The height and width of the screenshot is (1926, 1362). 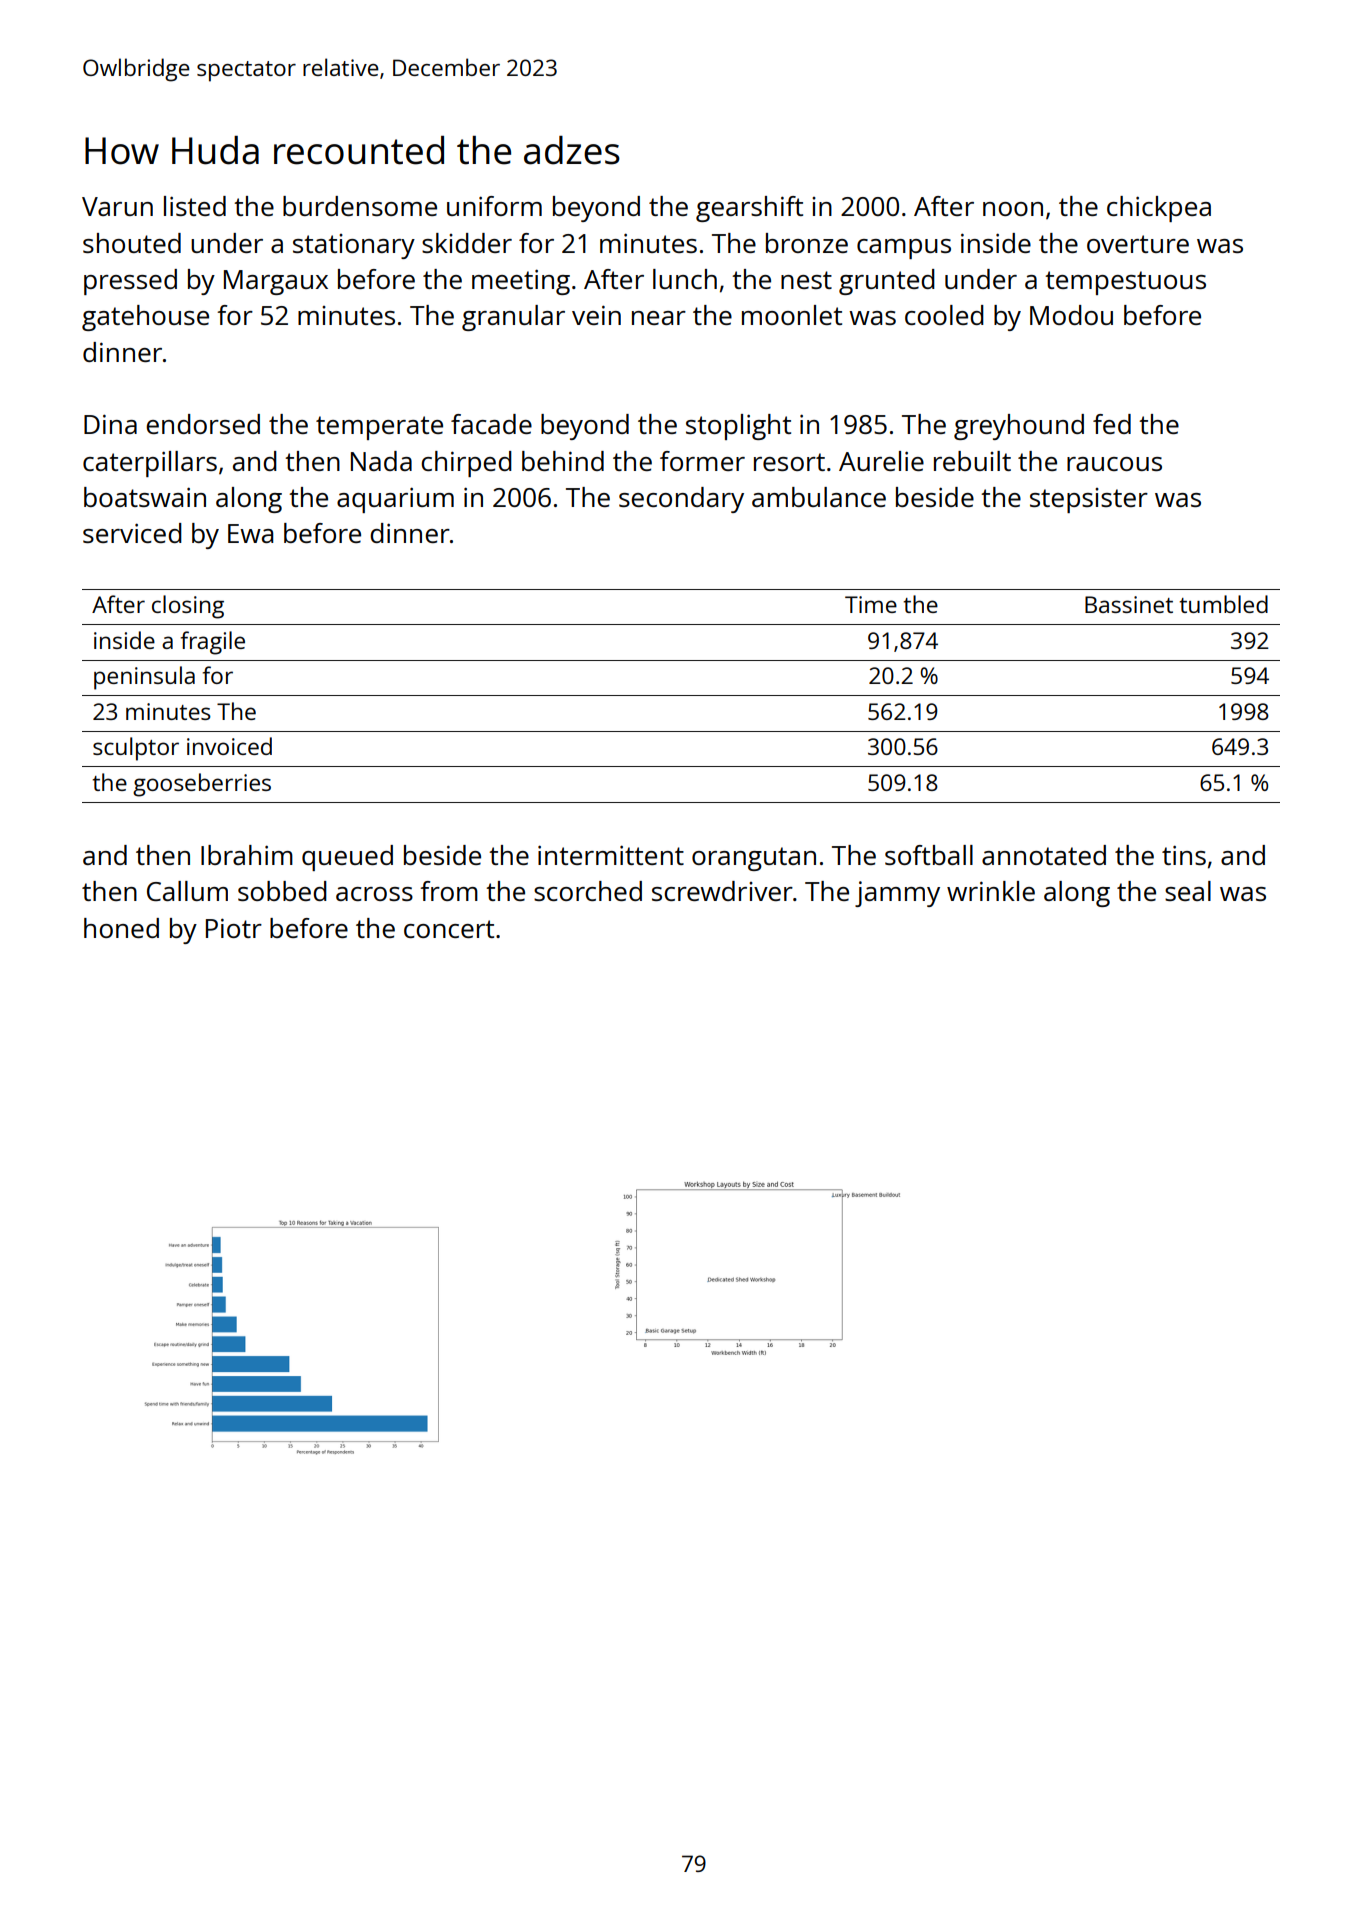 What do you see at coordinates (588, 891) in the screenshot?
I see `scorched` at bounding box center [588, 891].
